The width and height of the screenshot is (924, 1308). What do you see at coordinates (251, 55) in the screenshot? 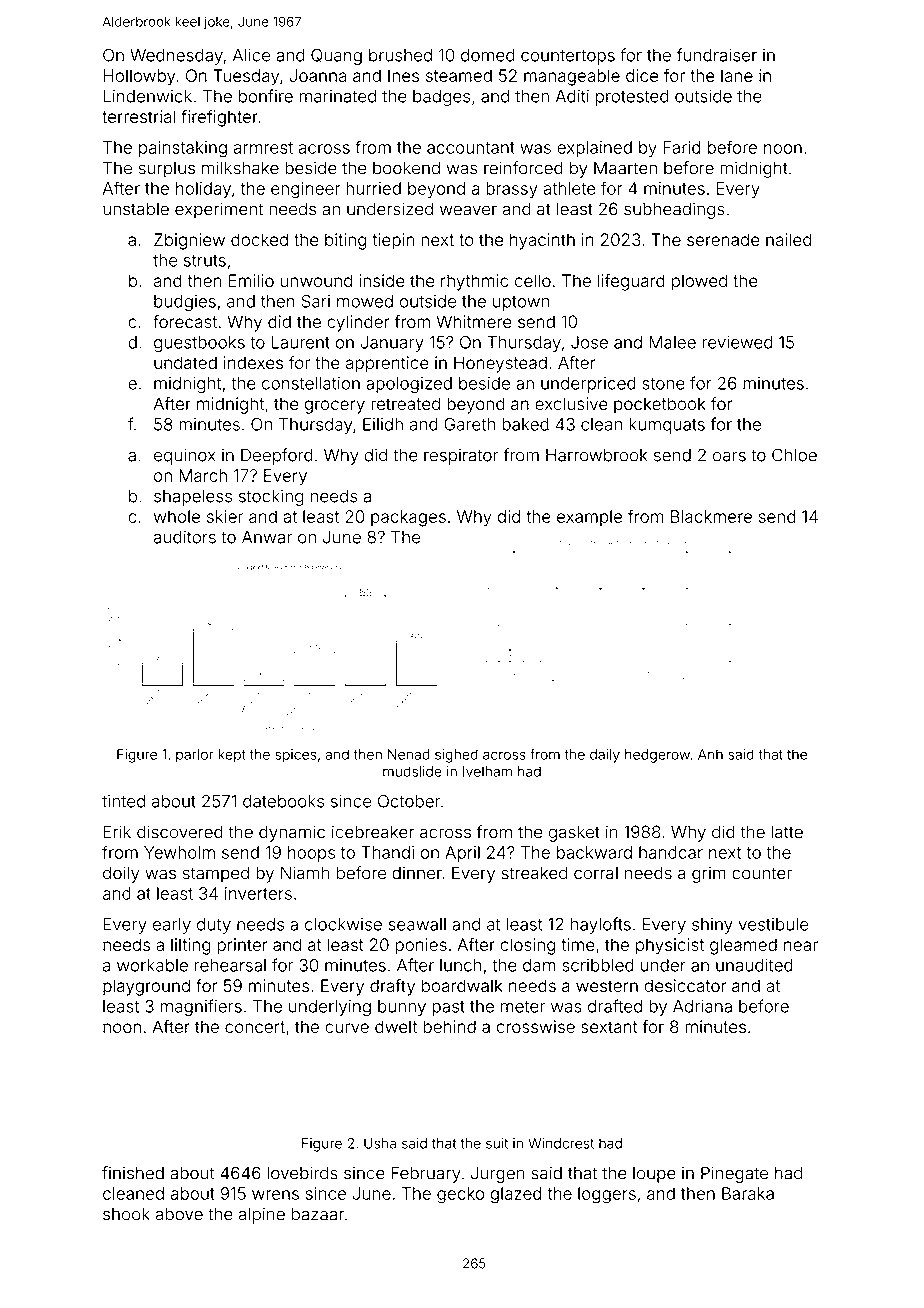
I see `Alice` at bounding box center [251, 55].
